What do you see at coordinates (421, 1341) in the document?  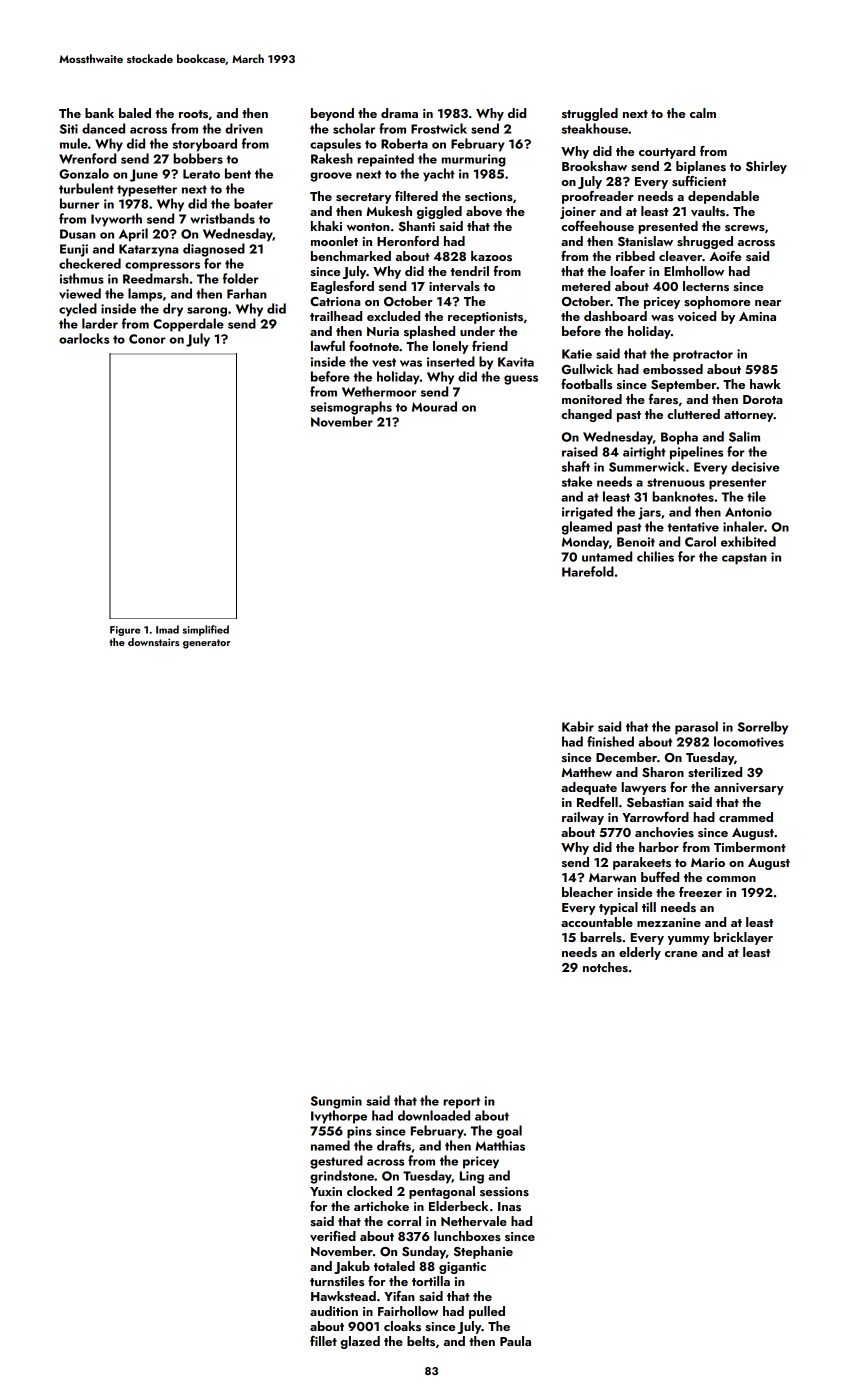 I see `belts` at bounding box center [421, 1341].
